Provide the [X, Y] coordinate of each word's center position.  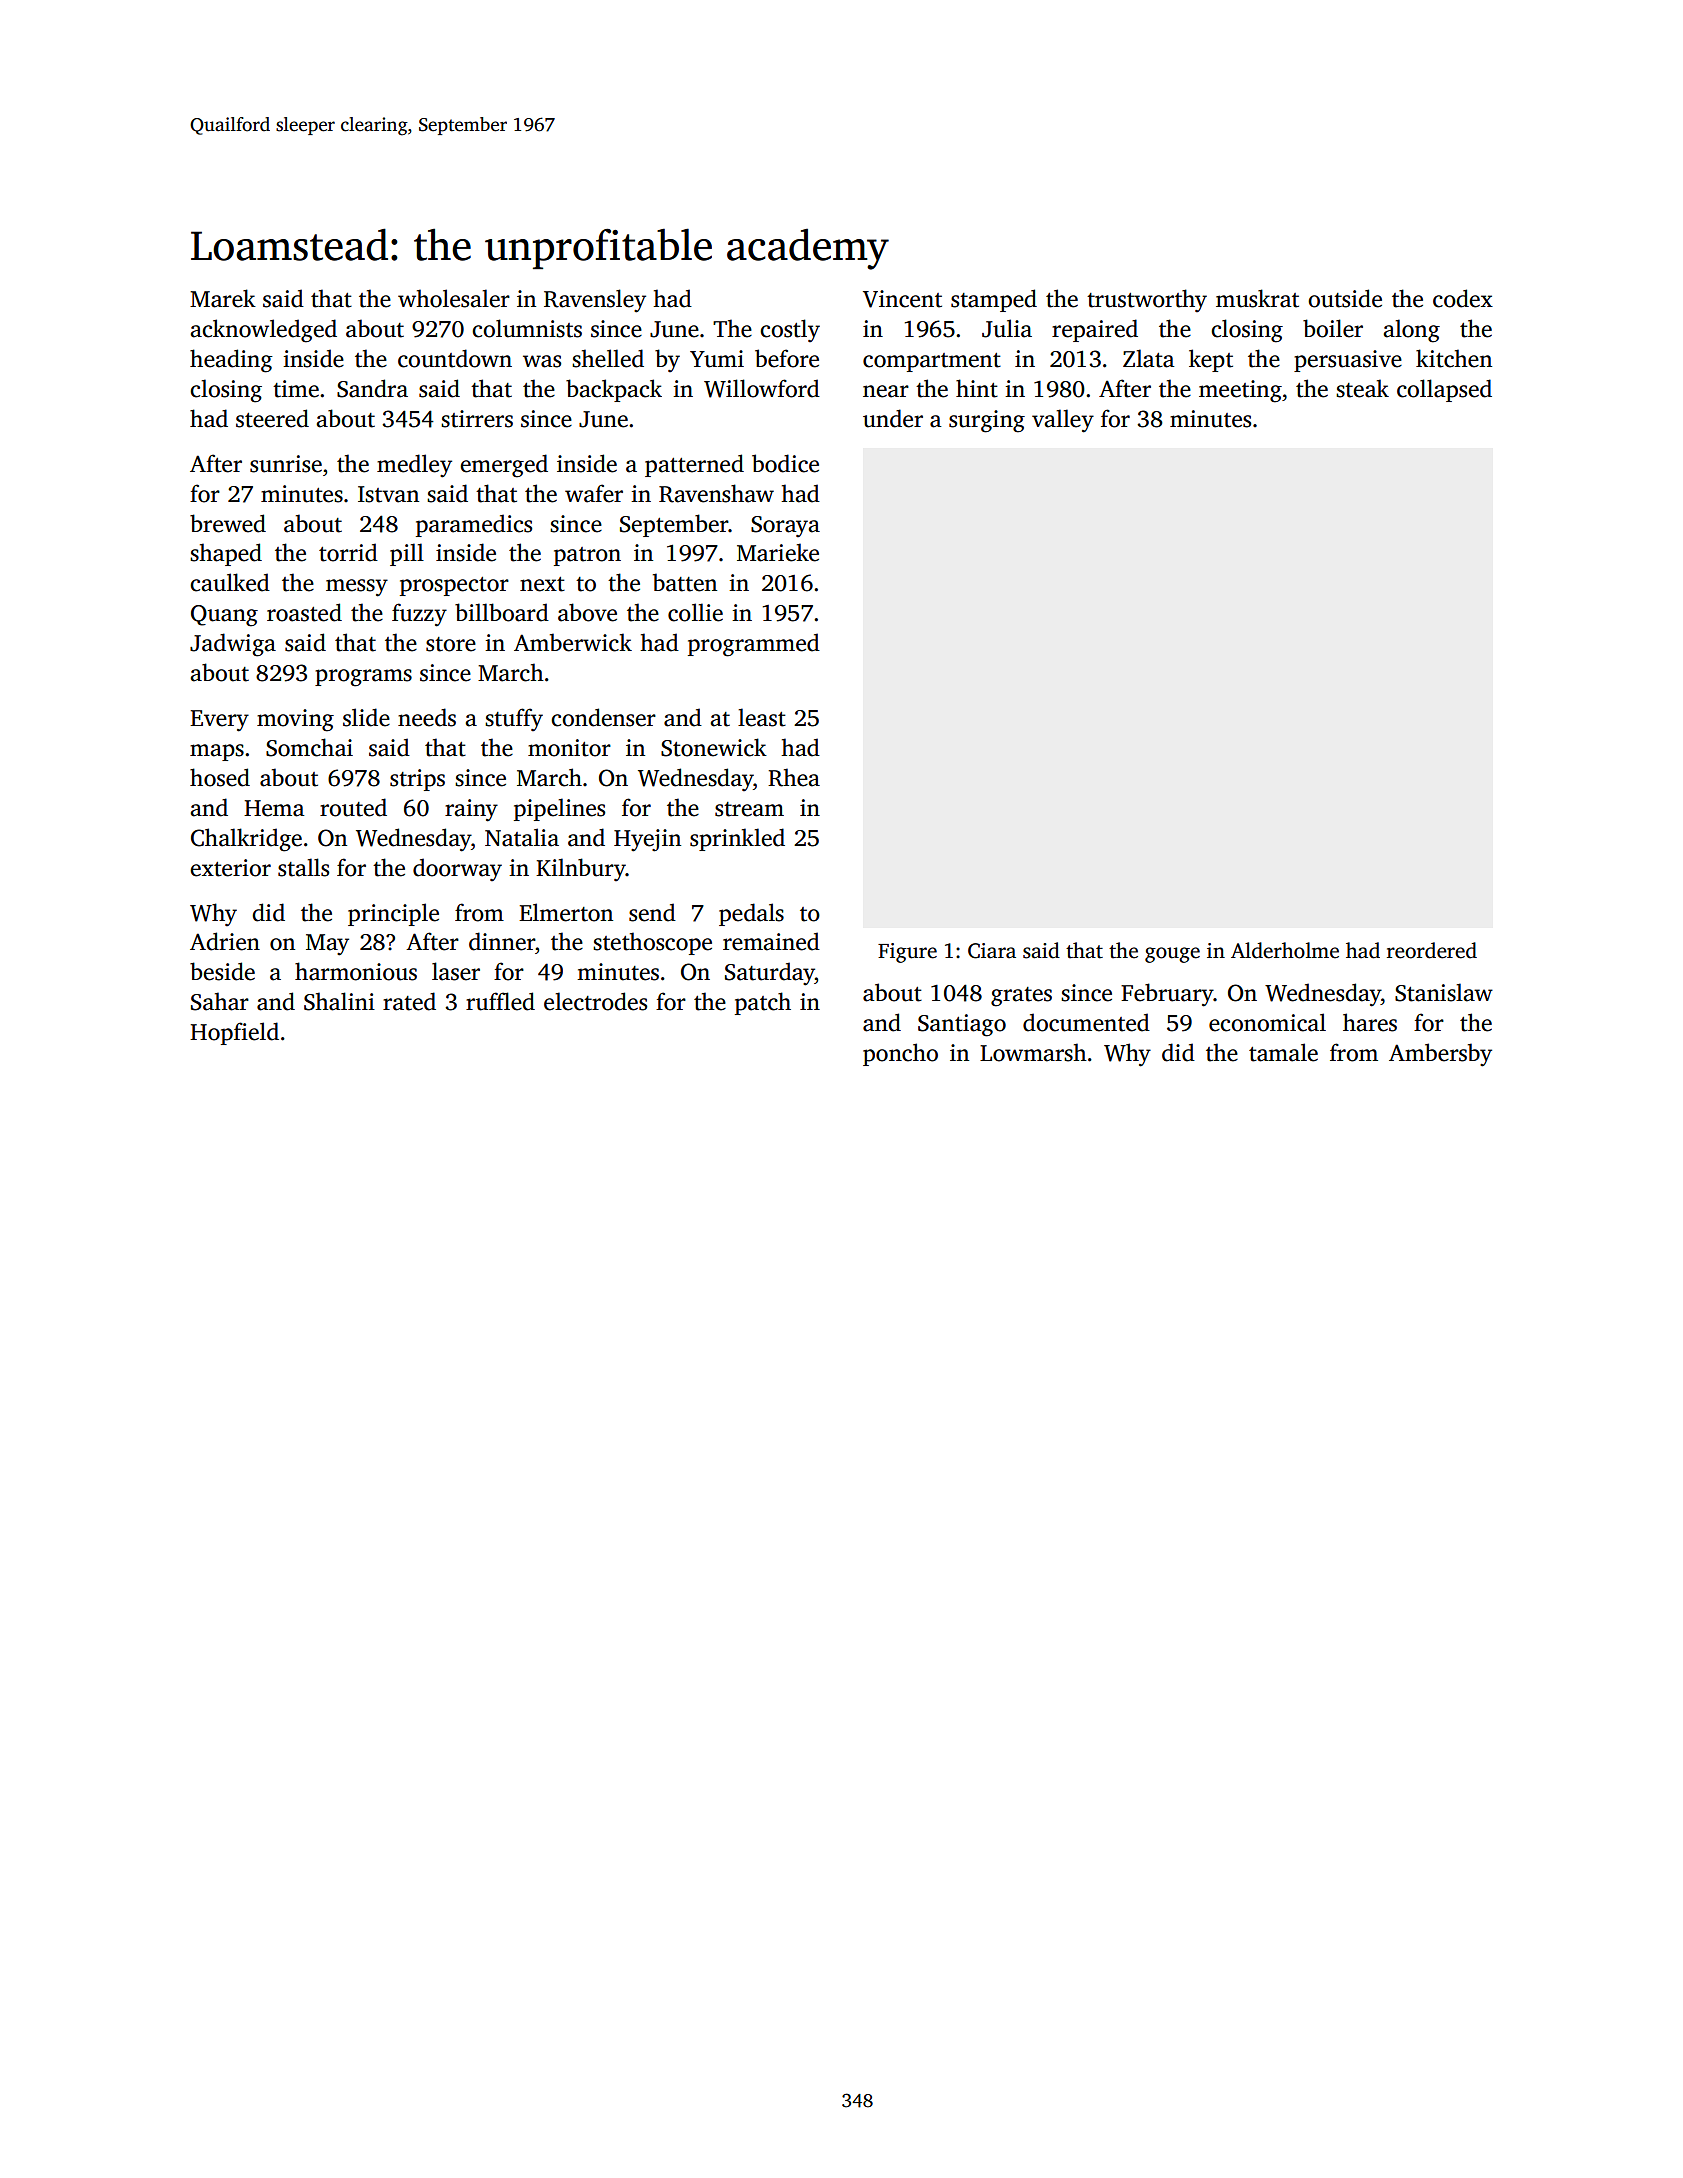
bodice [785, 463]
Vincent [902, 299]
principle [393, 914]
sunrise [286, 464]
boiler [1333, 328]
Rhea [794, 777]
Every [219, 721]
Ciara [992, 951]
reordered [1432, 950]
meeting [1240, 391]
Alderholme [1285, 950]
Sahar [220, 1001]
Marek [223, 298]
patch [763, 1003]
